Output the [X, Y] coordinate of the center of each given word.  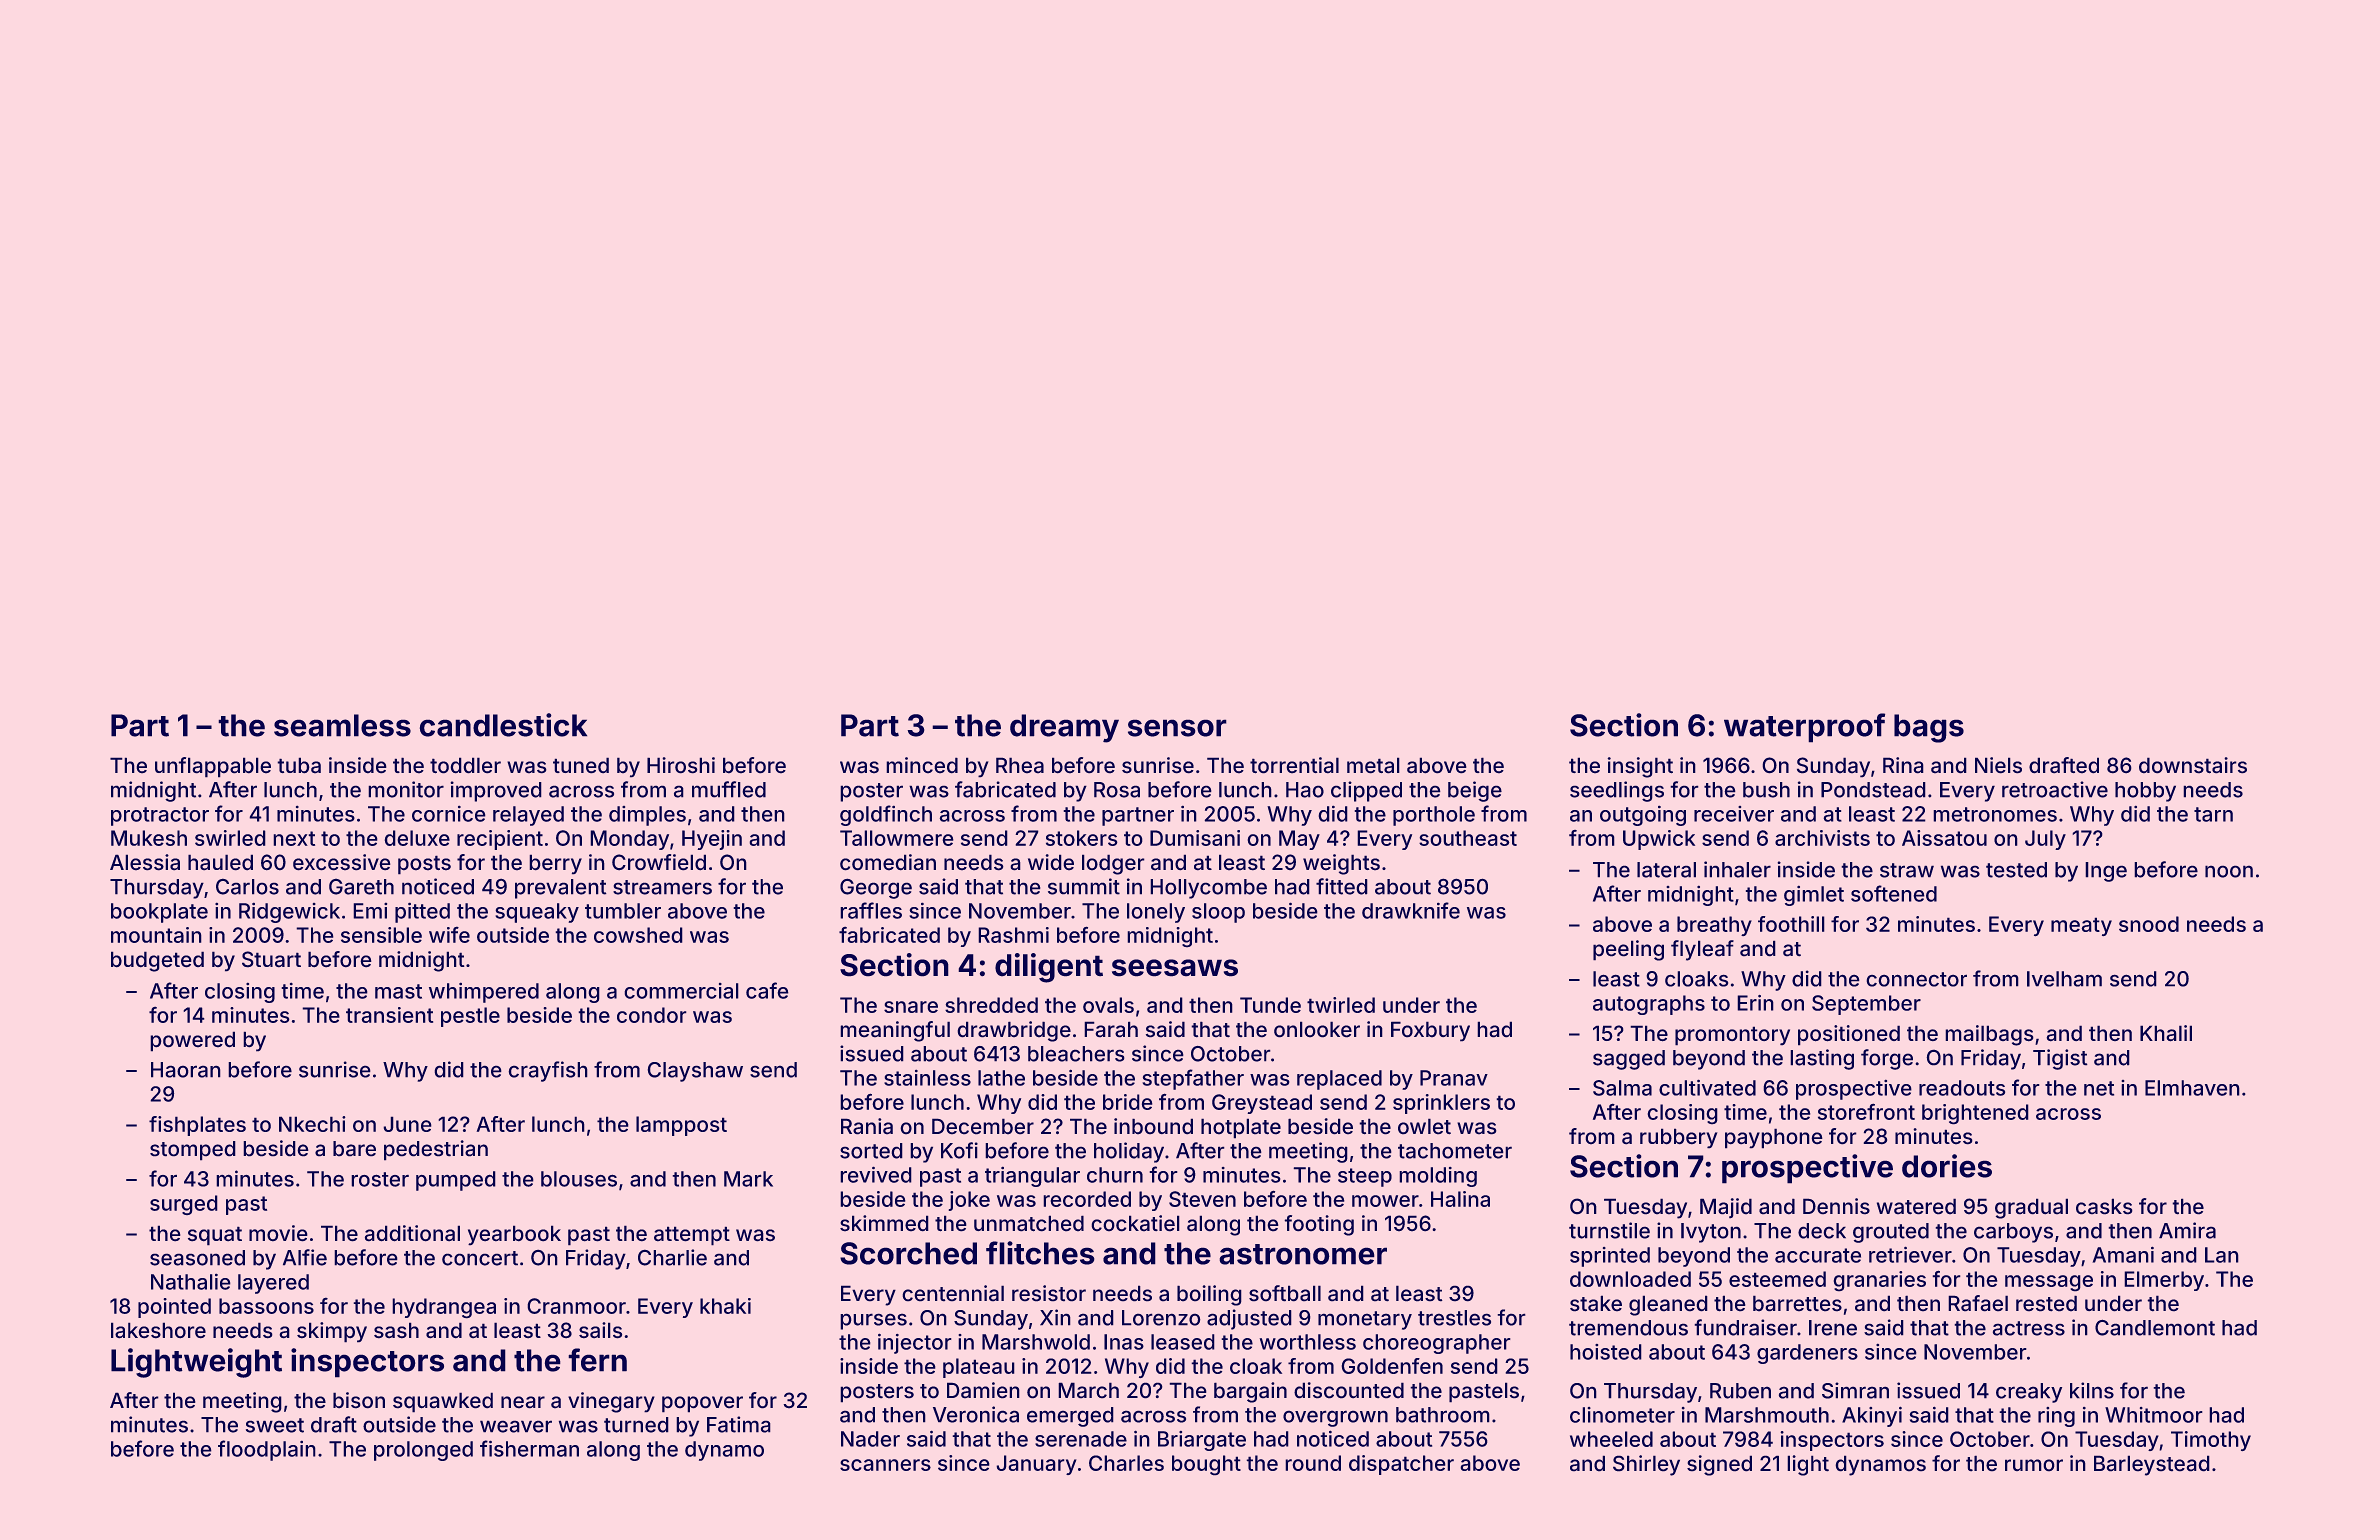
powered [192, 1041]
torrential [1294, 765]
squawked [443, 1402]
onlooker [1317, 1029]
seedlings [1617, 791]
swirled [230, 838]
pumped [456, 1181]
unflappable [213, 767]
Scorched [908, 1253]
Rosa [1117, 790]
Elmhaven [2192, 1088]
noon [2229, 871]
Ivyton [1711, 1233]
